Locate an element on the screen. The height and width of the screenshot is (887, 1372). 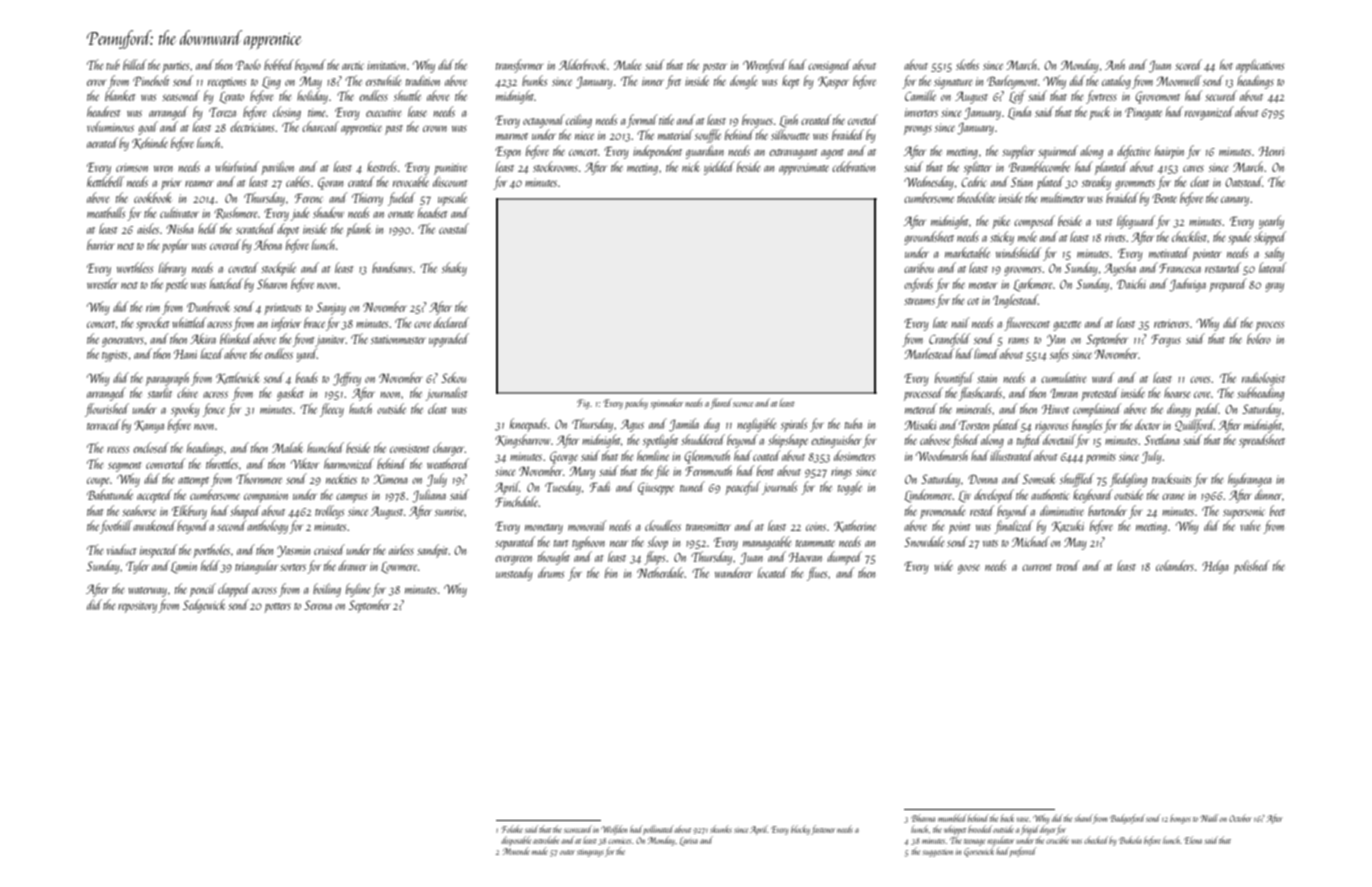
janitor is located at coordinates (330, 341).
